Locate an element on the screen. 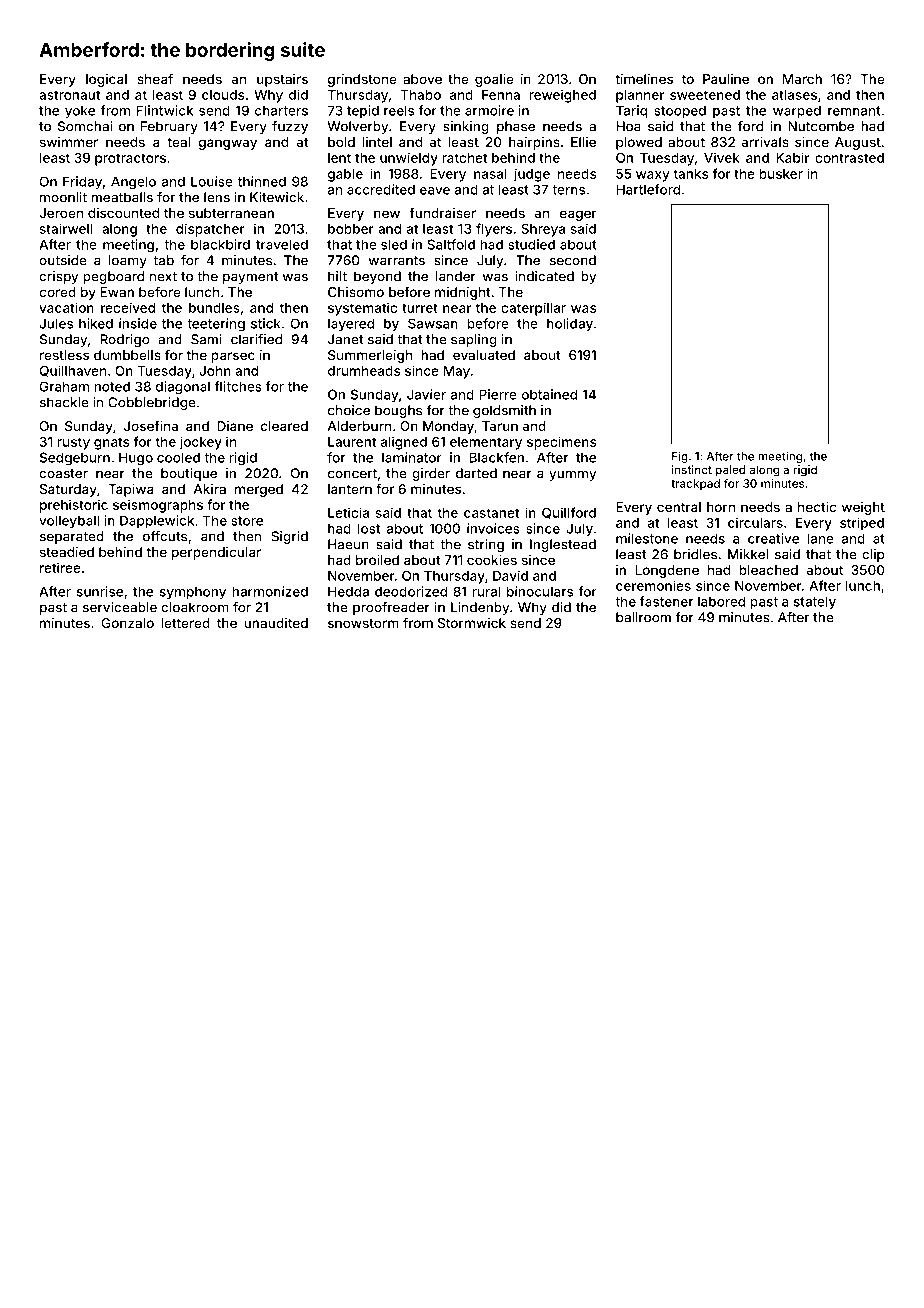 The image size is (924, 1308). Shreya is located at coordinates (543, 230).
